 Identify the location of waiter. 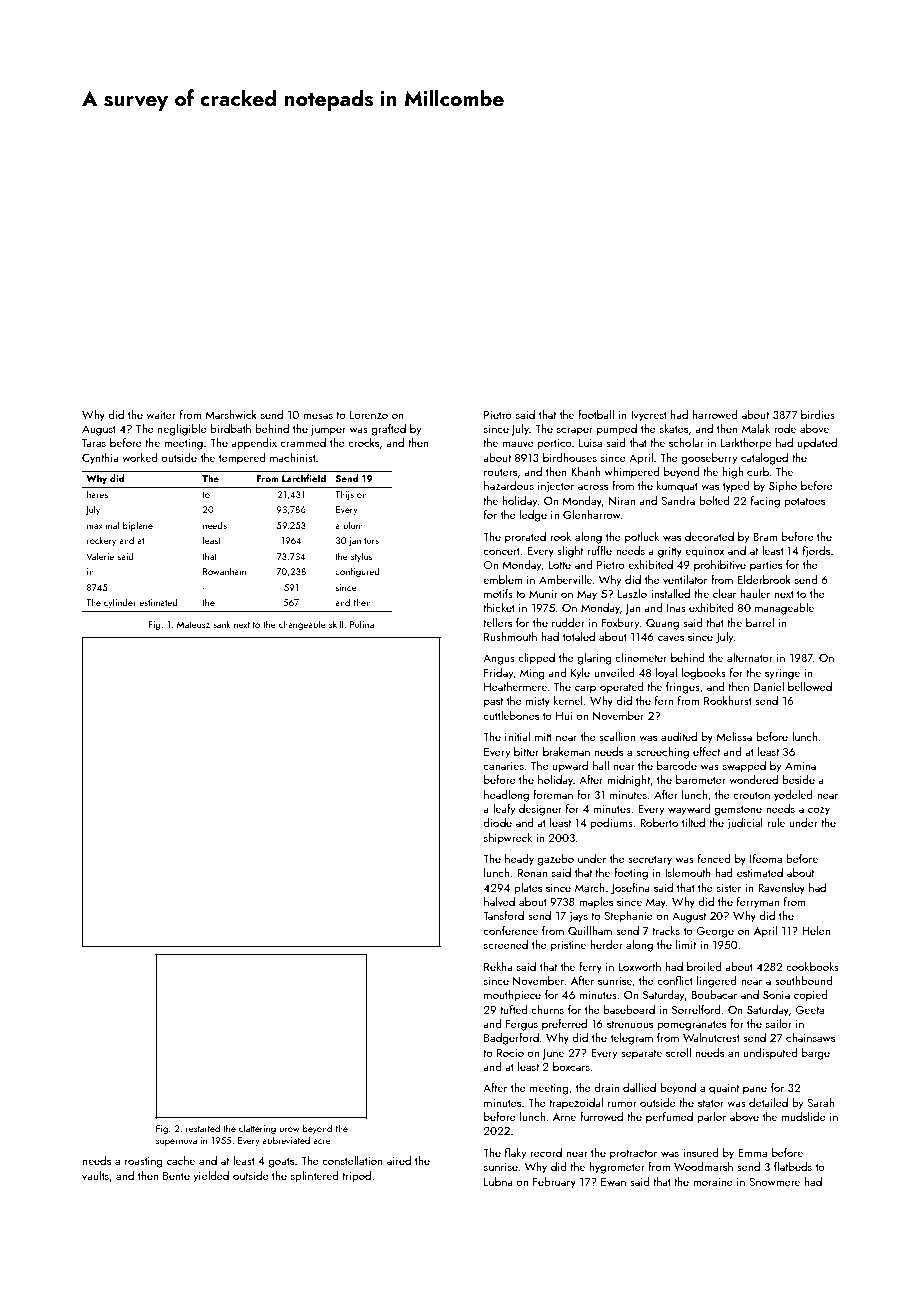
(161, 415).
